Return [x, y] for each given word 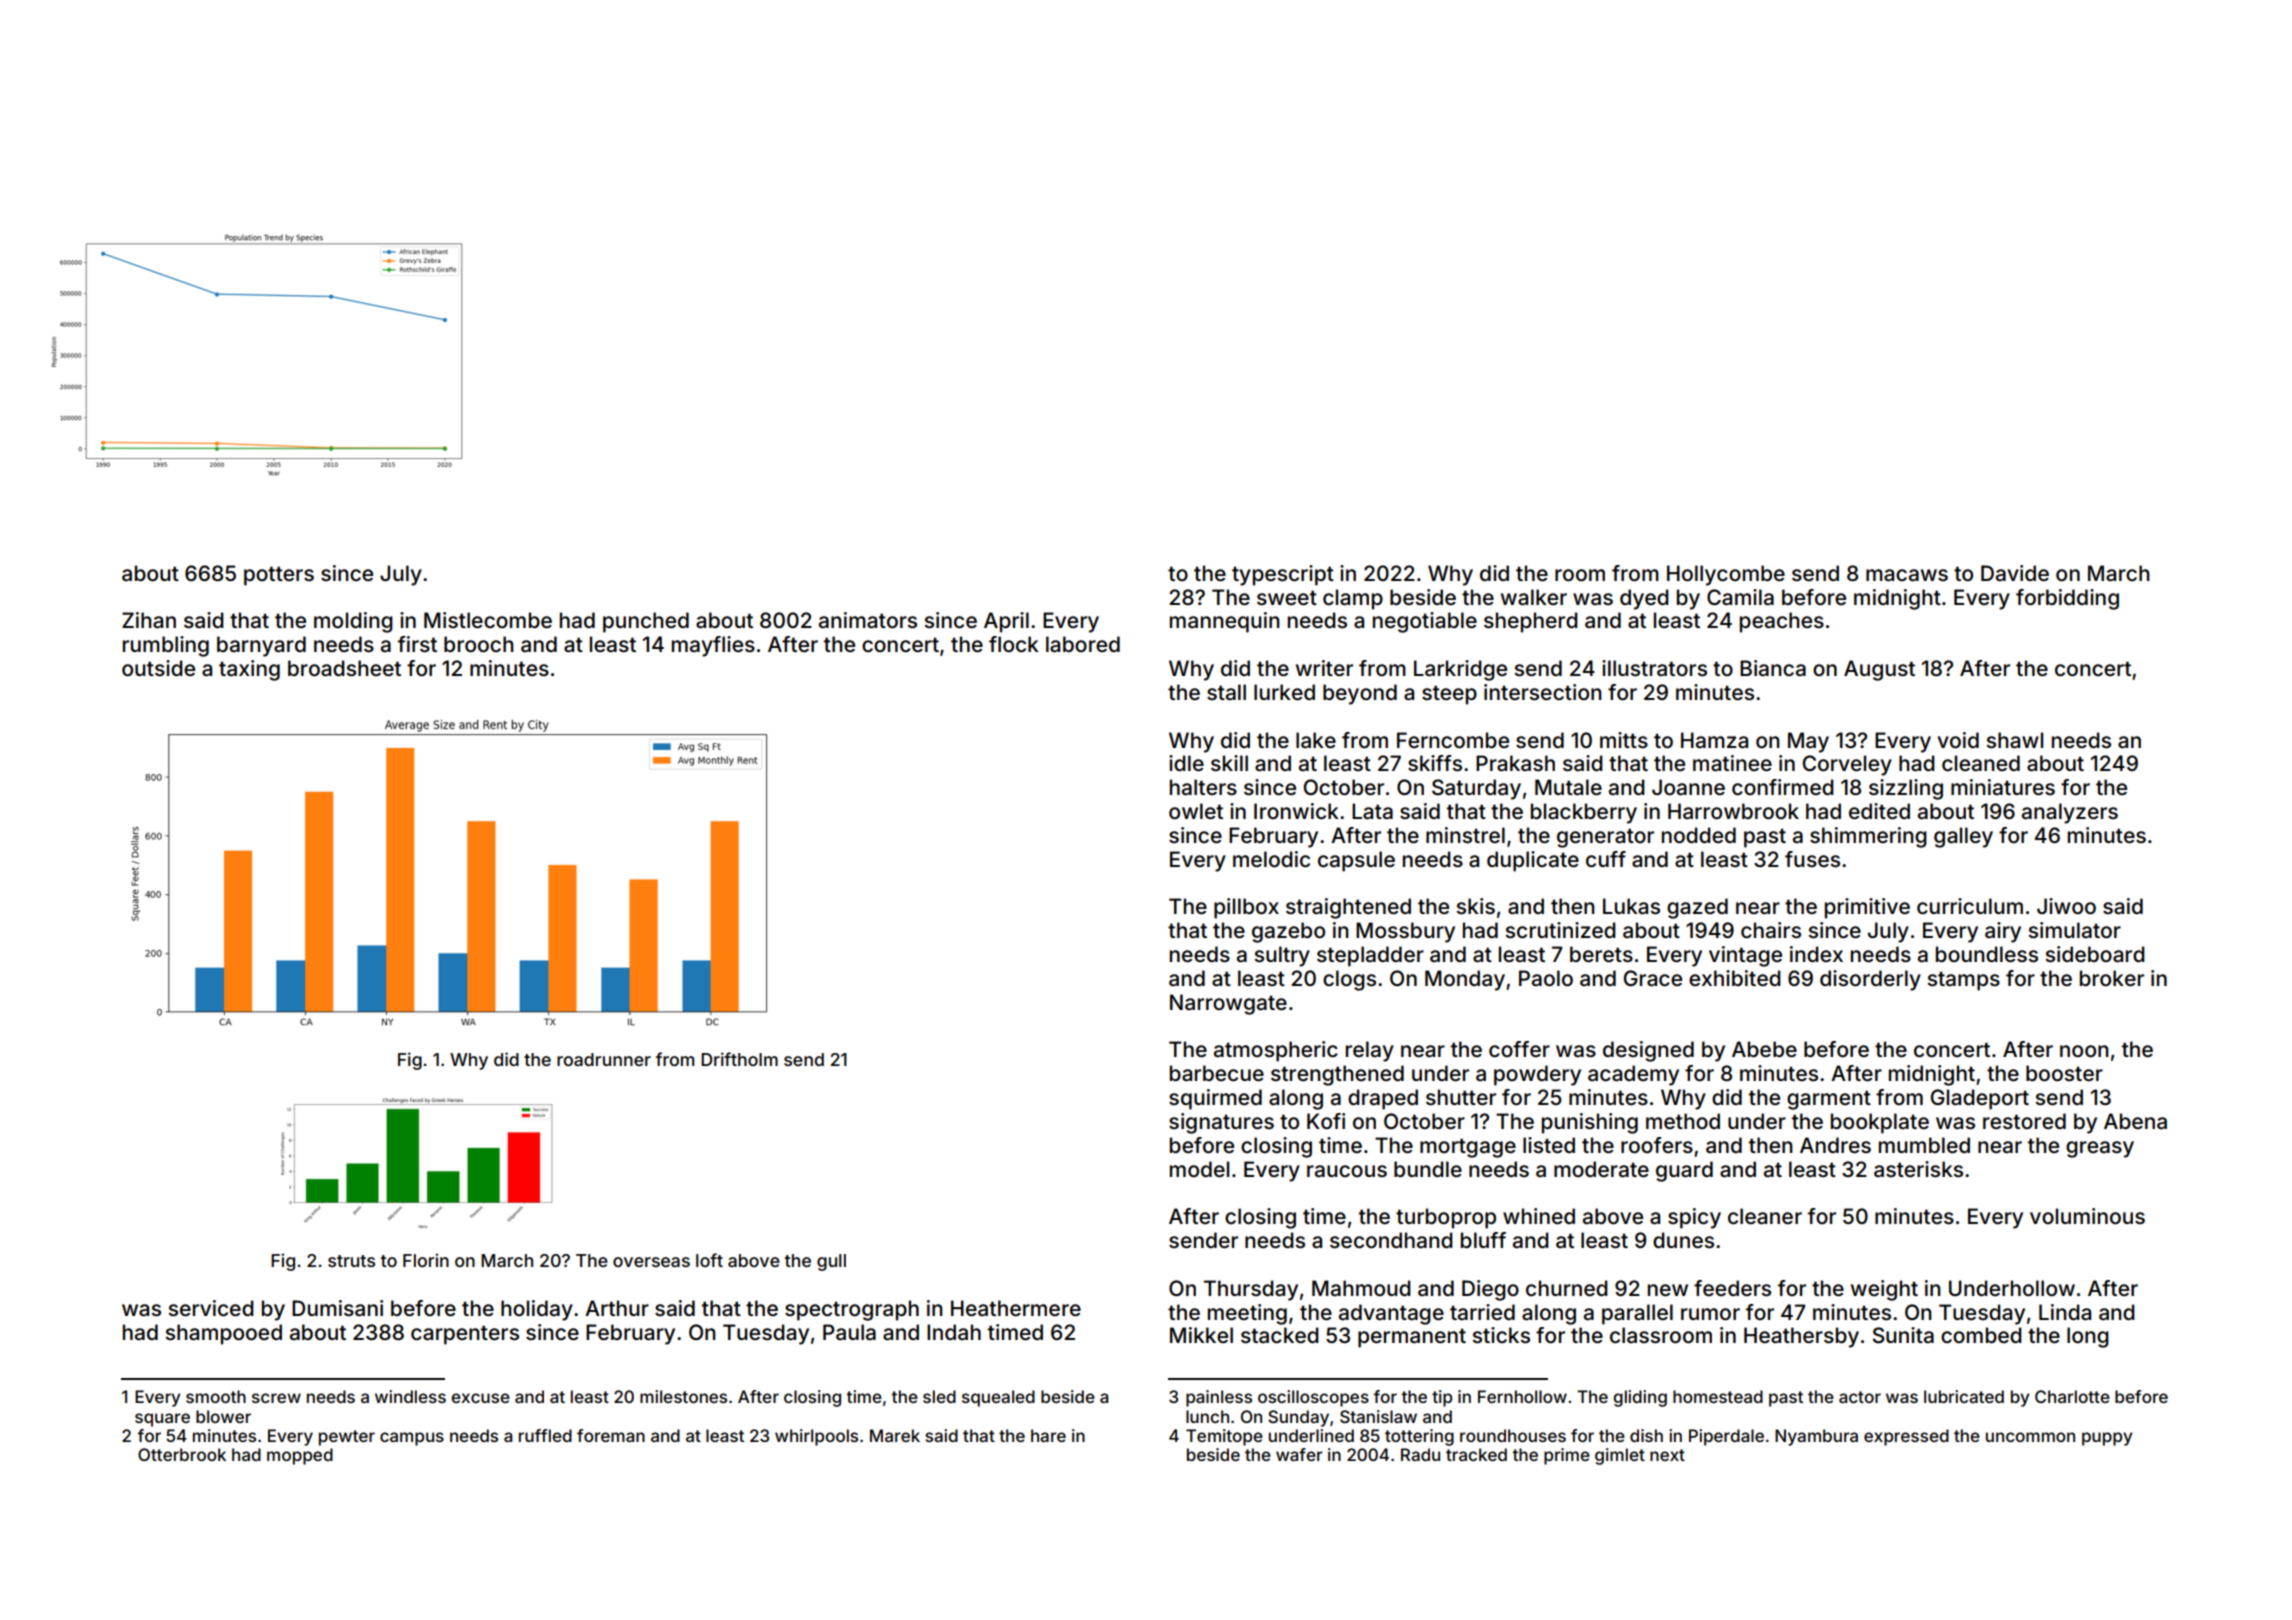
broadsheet [344, 668]
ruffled [545, 1435]
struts [351, 1261]
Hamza [1714, 740]
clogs [1349, 980]
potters [279, 576]
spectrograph [852, 1310]
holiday [537, 1310]
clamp [1353, 599]
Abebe [1764, 1049]
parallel [1637, 1314]
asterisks [1918, 1169]
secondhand [1391, 1240]
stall [1226, 692]
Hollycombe [1726, 575]
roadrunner [604, 1059]
